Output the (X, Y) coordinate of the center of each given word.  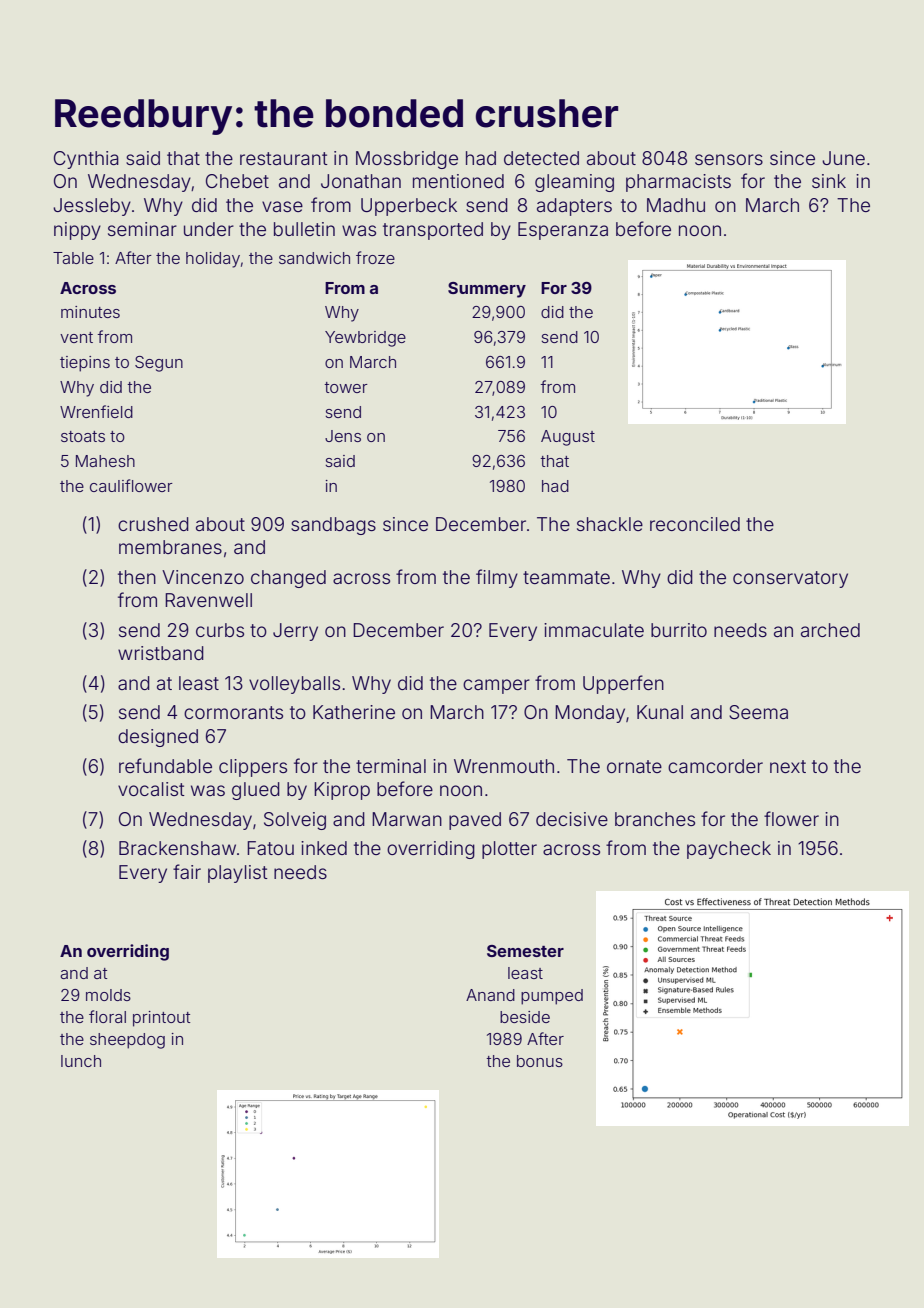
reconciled (695, 524)
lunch (81, 1061)
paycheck (729, 850)
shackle (610, 524)
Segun (159, 364)
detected (541, 158)
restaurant (284, 158)
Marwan (407, 819)
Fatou (270, 848)
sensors (729, 159)
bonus (540, 1061)
